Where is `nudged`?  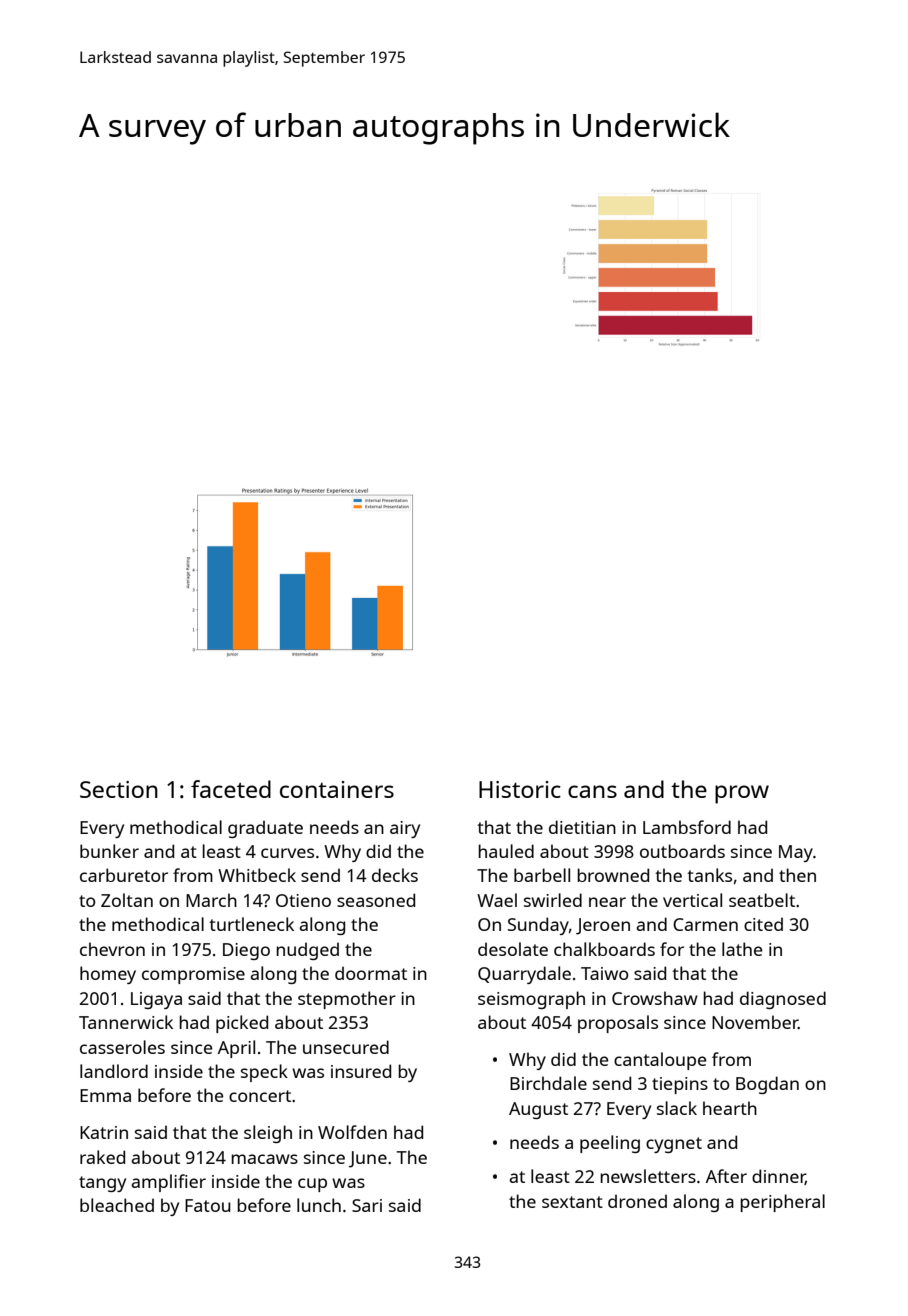 nudged is located at coordinates (307, 951).
